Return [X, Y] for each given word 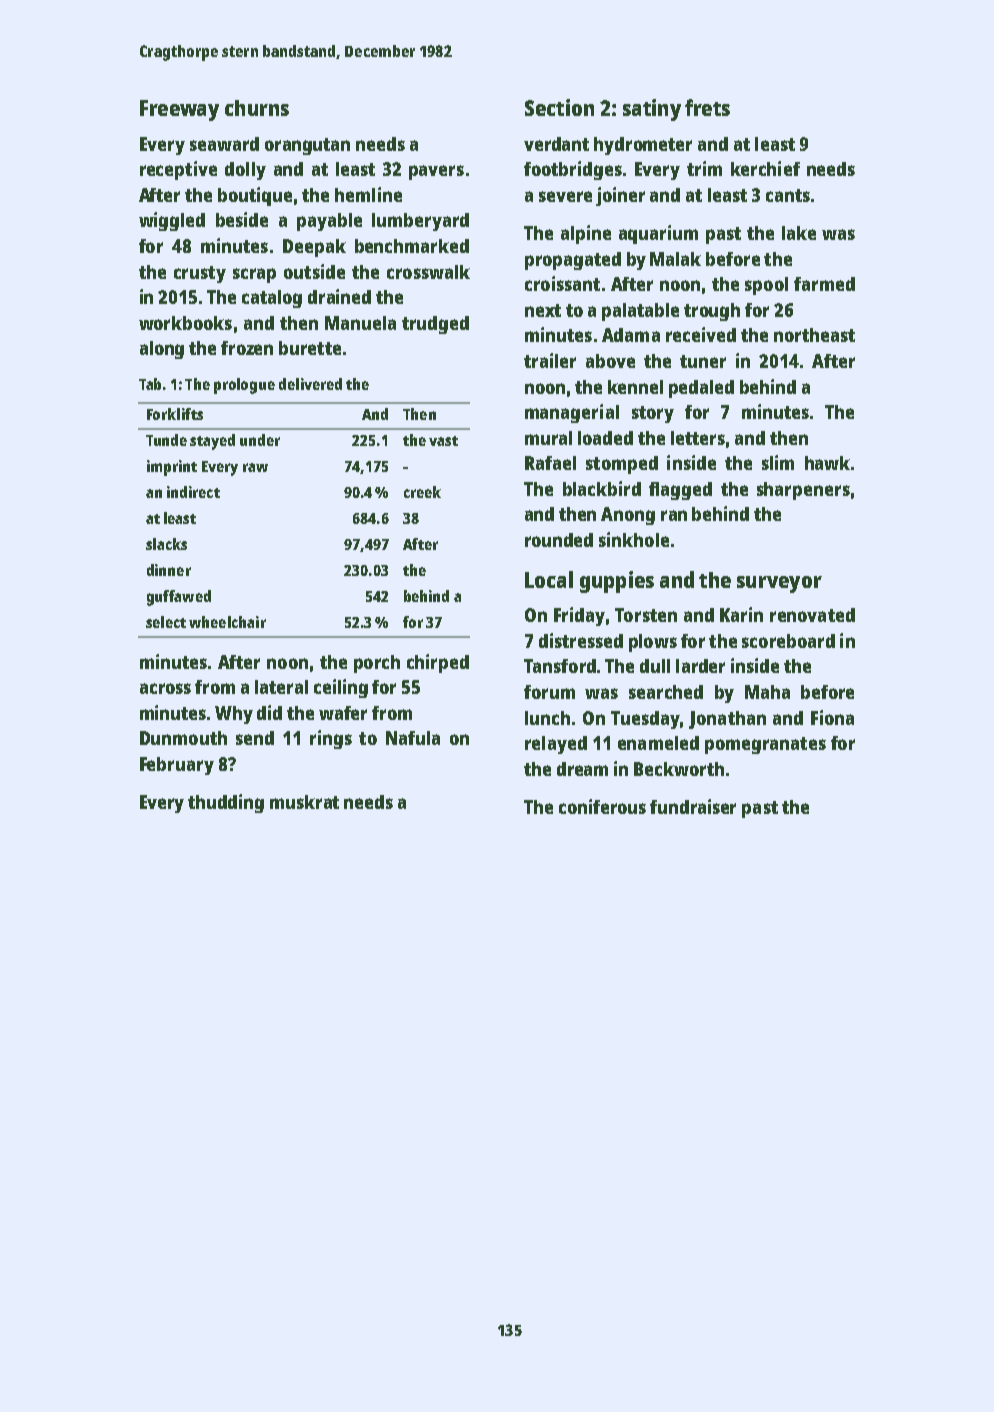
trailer [550, 360]
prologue [244, 386]
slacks [166, 544]
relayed [556, 745]
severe [565, 196]
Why [234, 715]
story [653, 414]
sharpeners [803, 491]
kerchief [765, 168]
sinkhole [634, 539]
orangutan [307, 146]
